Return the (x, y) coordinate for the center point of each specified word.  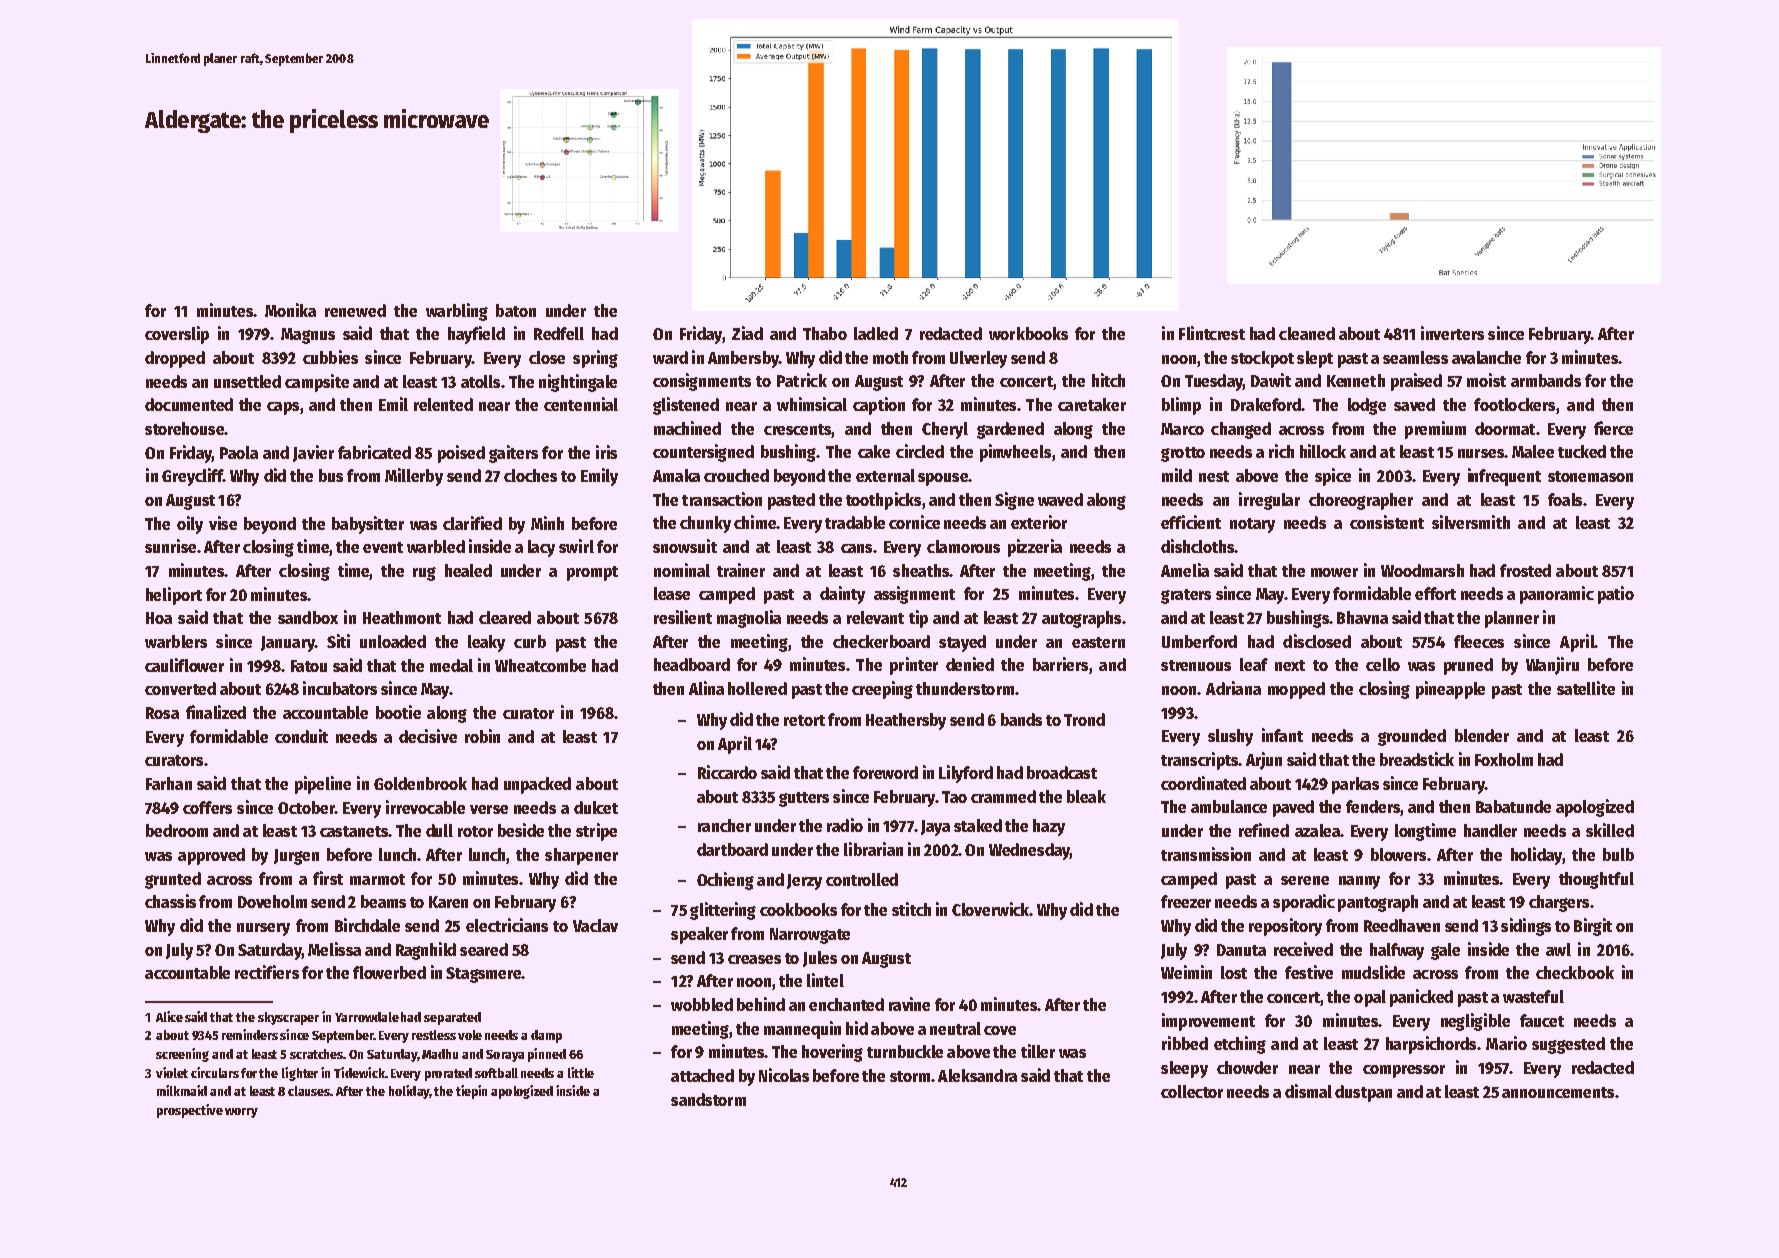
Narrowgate (810, 936)
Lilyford (966, 774)
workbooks (1028, 333)
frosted (1525, 570)
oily (190, 525)
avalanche (1486, 357)
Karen (448, 902)
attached (702, 1075)
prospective (190, 1111)
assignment (914, 595)
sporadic (1304, 903)
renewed (355, 310)
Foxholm (1504, 759)
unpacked (537, 785)
